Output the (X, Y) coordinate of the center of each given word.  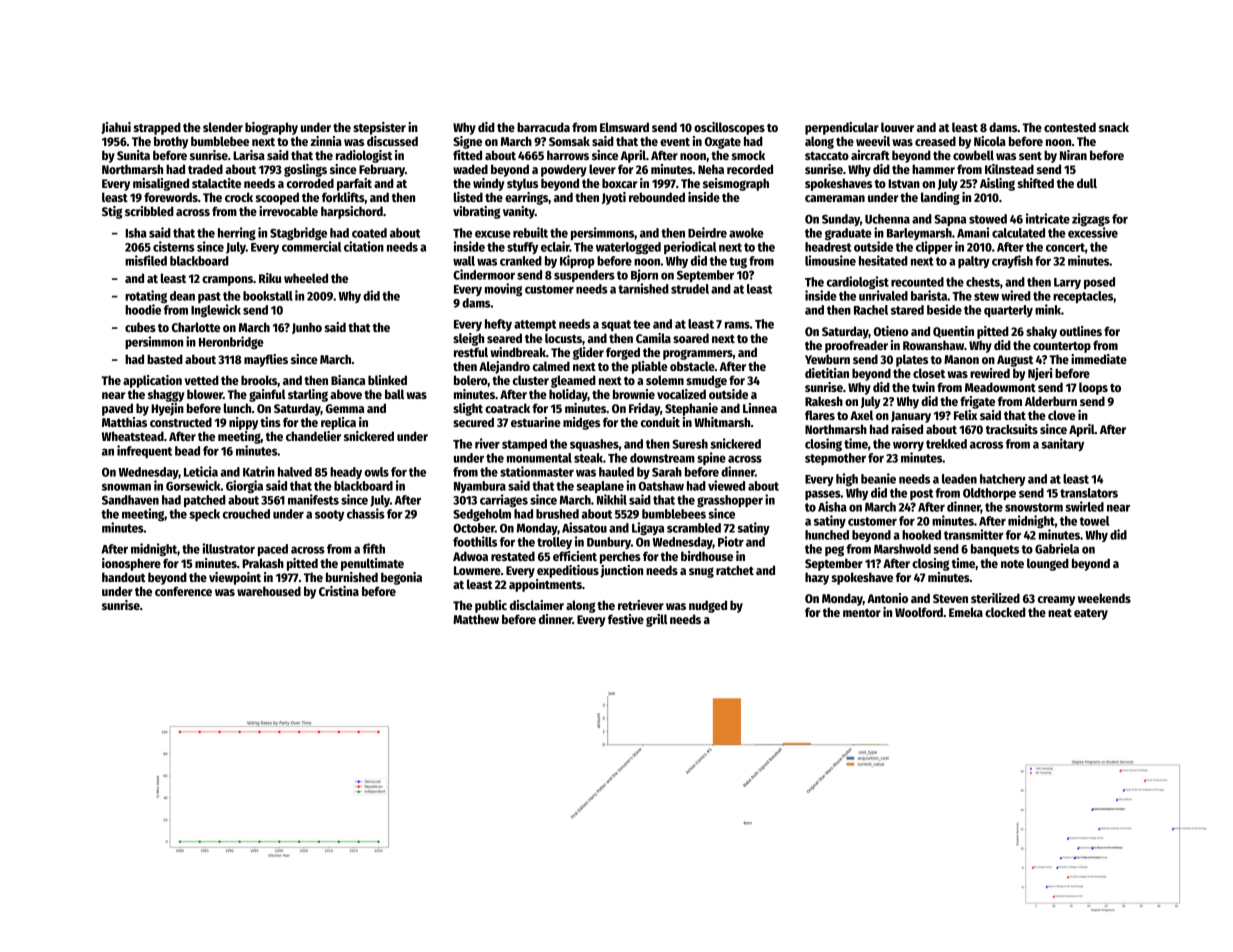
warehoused (269, 591)
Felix (965, 415)
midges (581, 423)
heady (346, 473)
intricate (1048, 218)
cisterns (174, 246)
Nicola (990, 141)
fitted (467, 155)
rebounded (657, 197)
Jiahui (116, 128)
